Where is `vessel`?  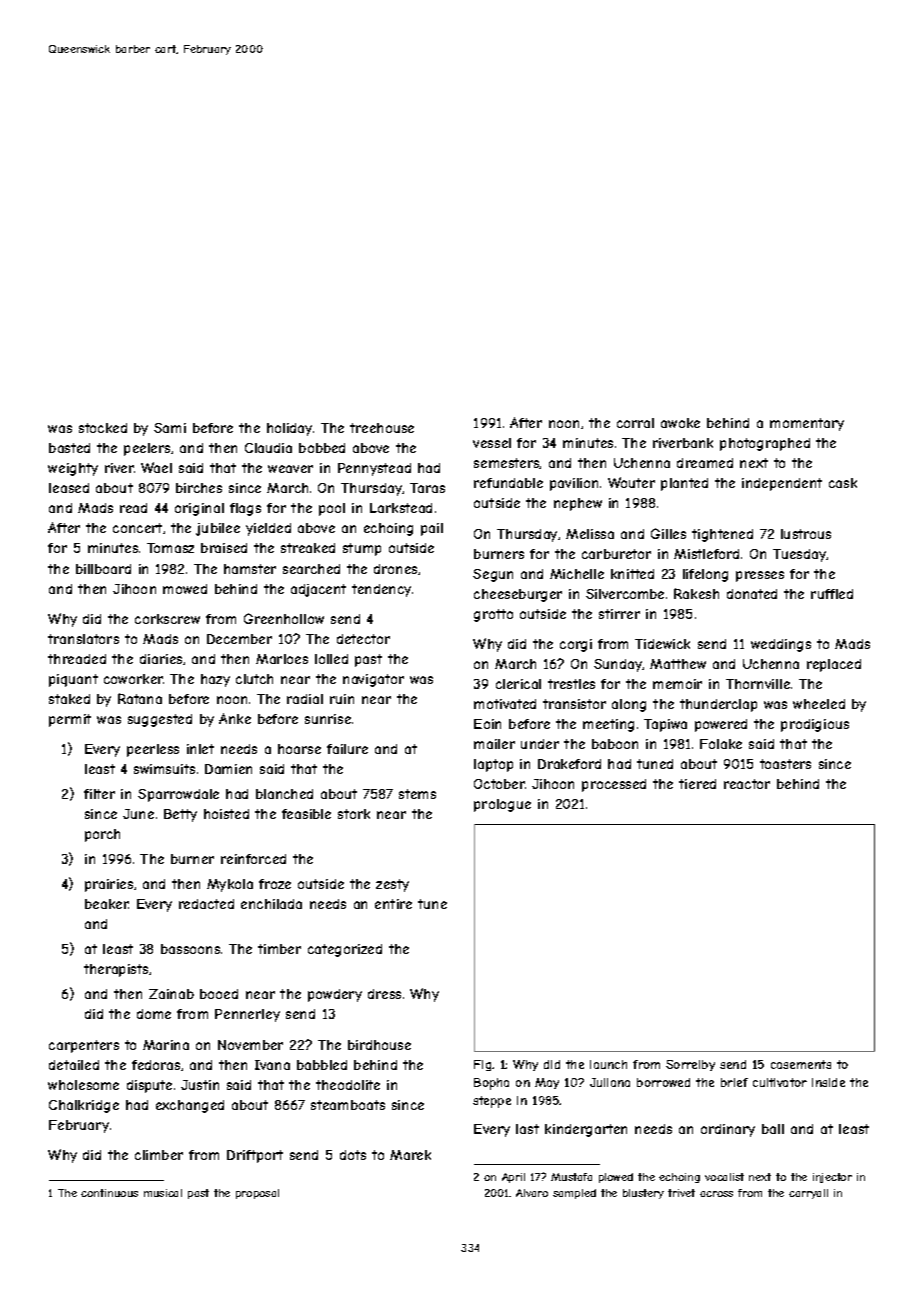 vessel is located at coordinates (492, 443).
